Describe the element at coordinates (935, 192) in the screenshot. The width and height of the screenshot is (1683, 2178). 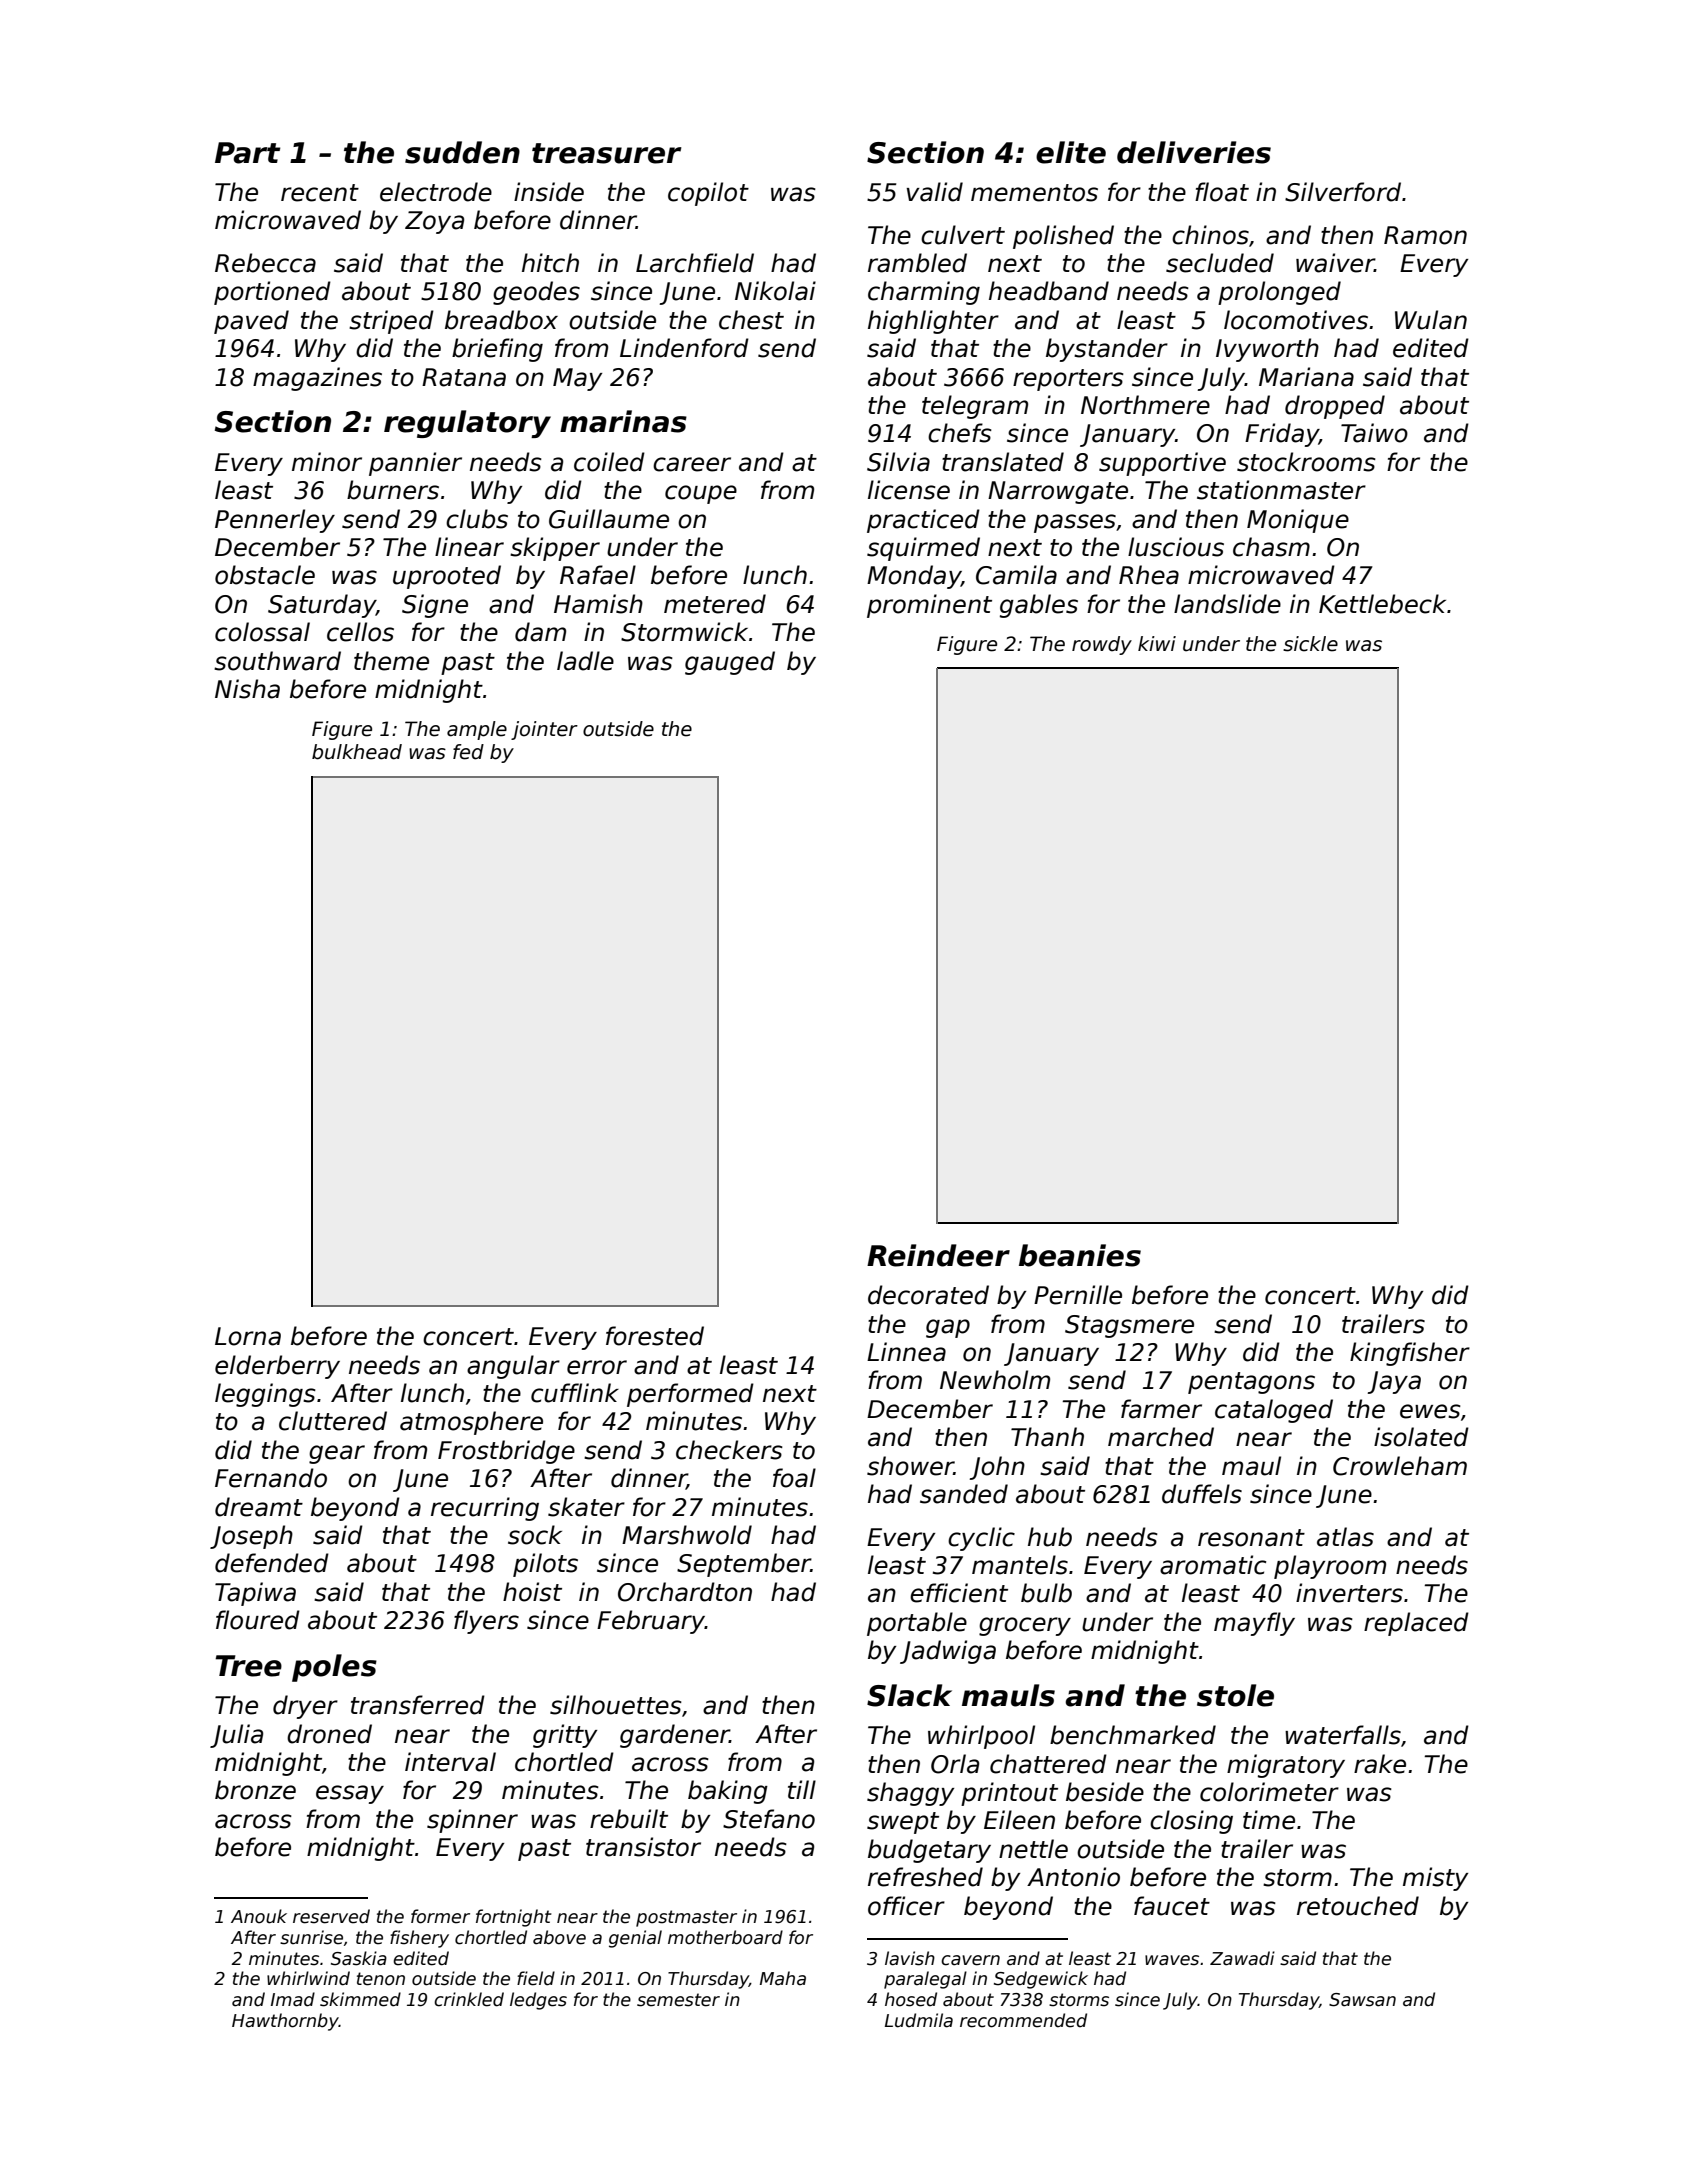
I see `valid` at that location.
